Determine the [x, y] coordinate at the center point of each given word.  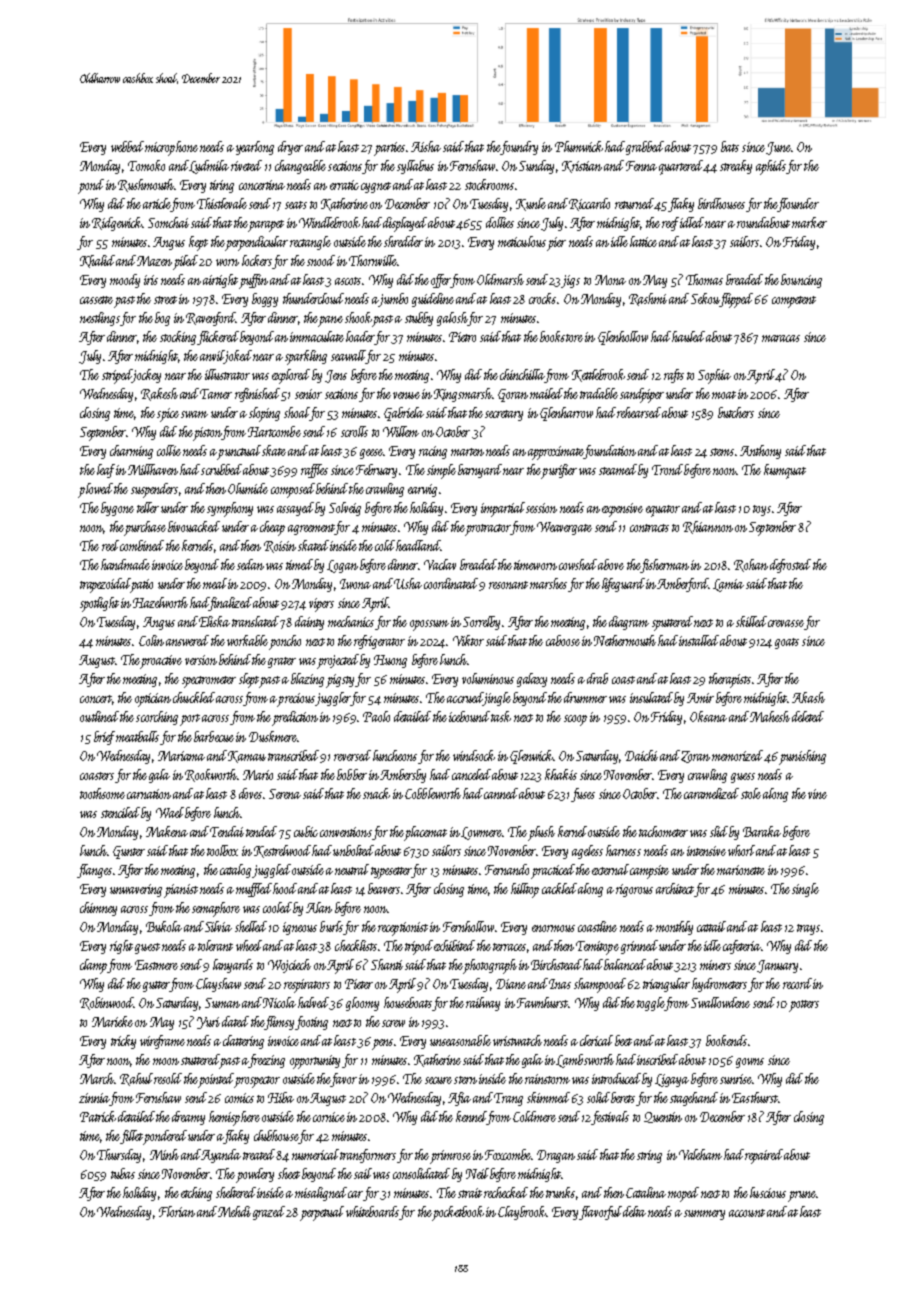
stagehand [694, 1099]
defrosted [790, 566]
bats [730, 146]
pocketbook [458, 1213]
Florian [177, 1211]
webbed [127, 146]
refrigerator [379, 642]
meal [215, 583]
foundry [519, 148]
